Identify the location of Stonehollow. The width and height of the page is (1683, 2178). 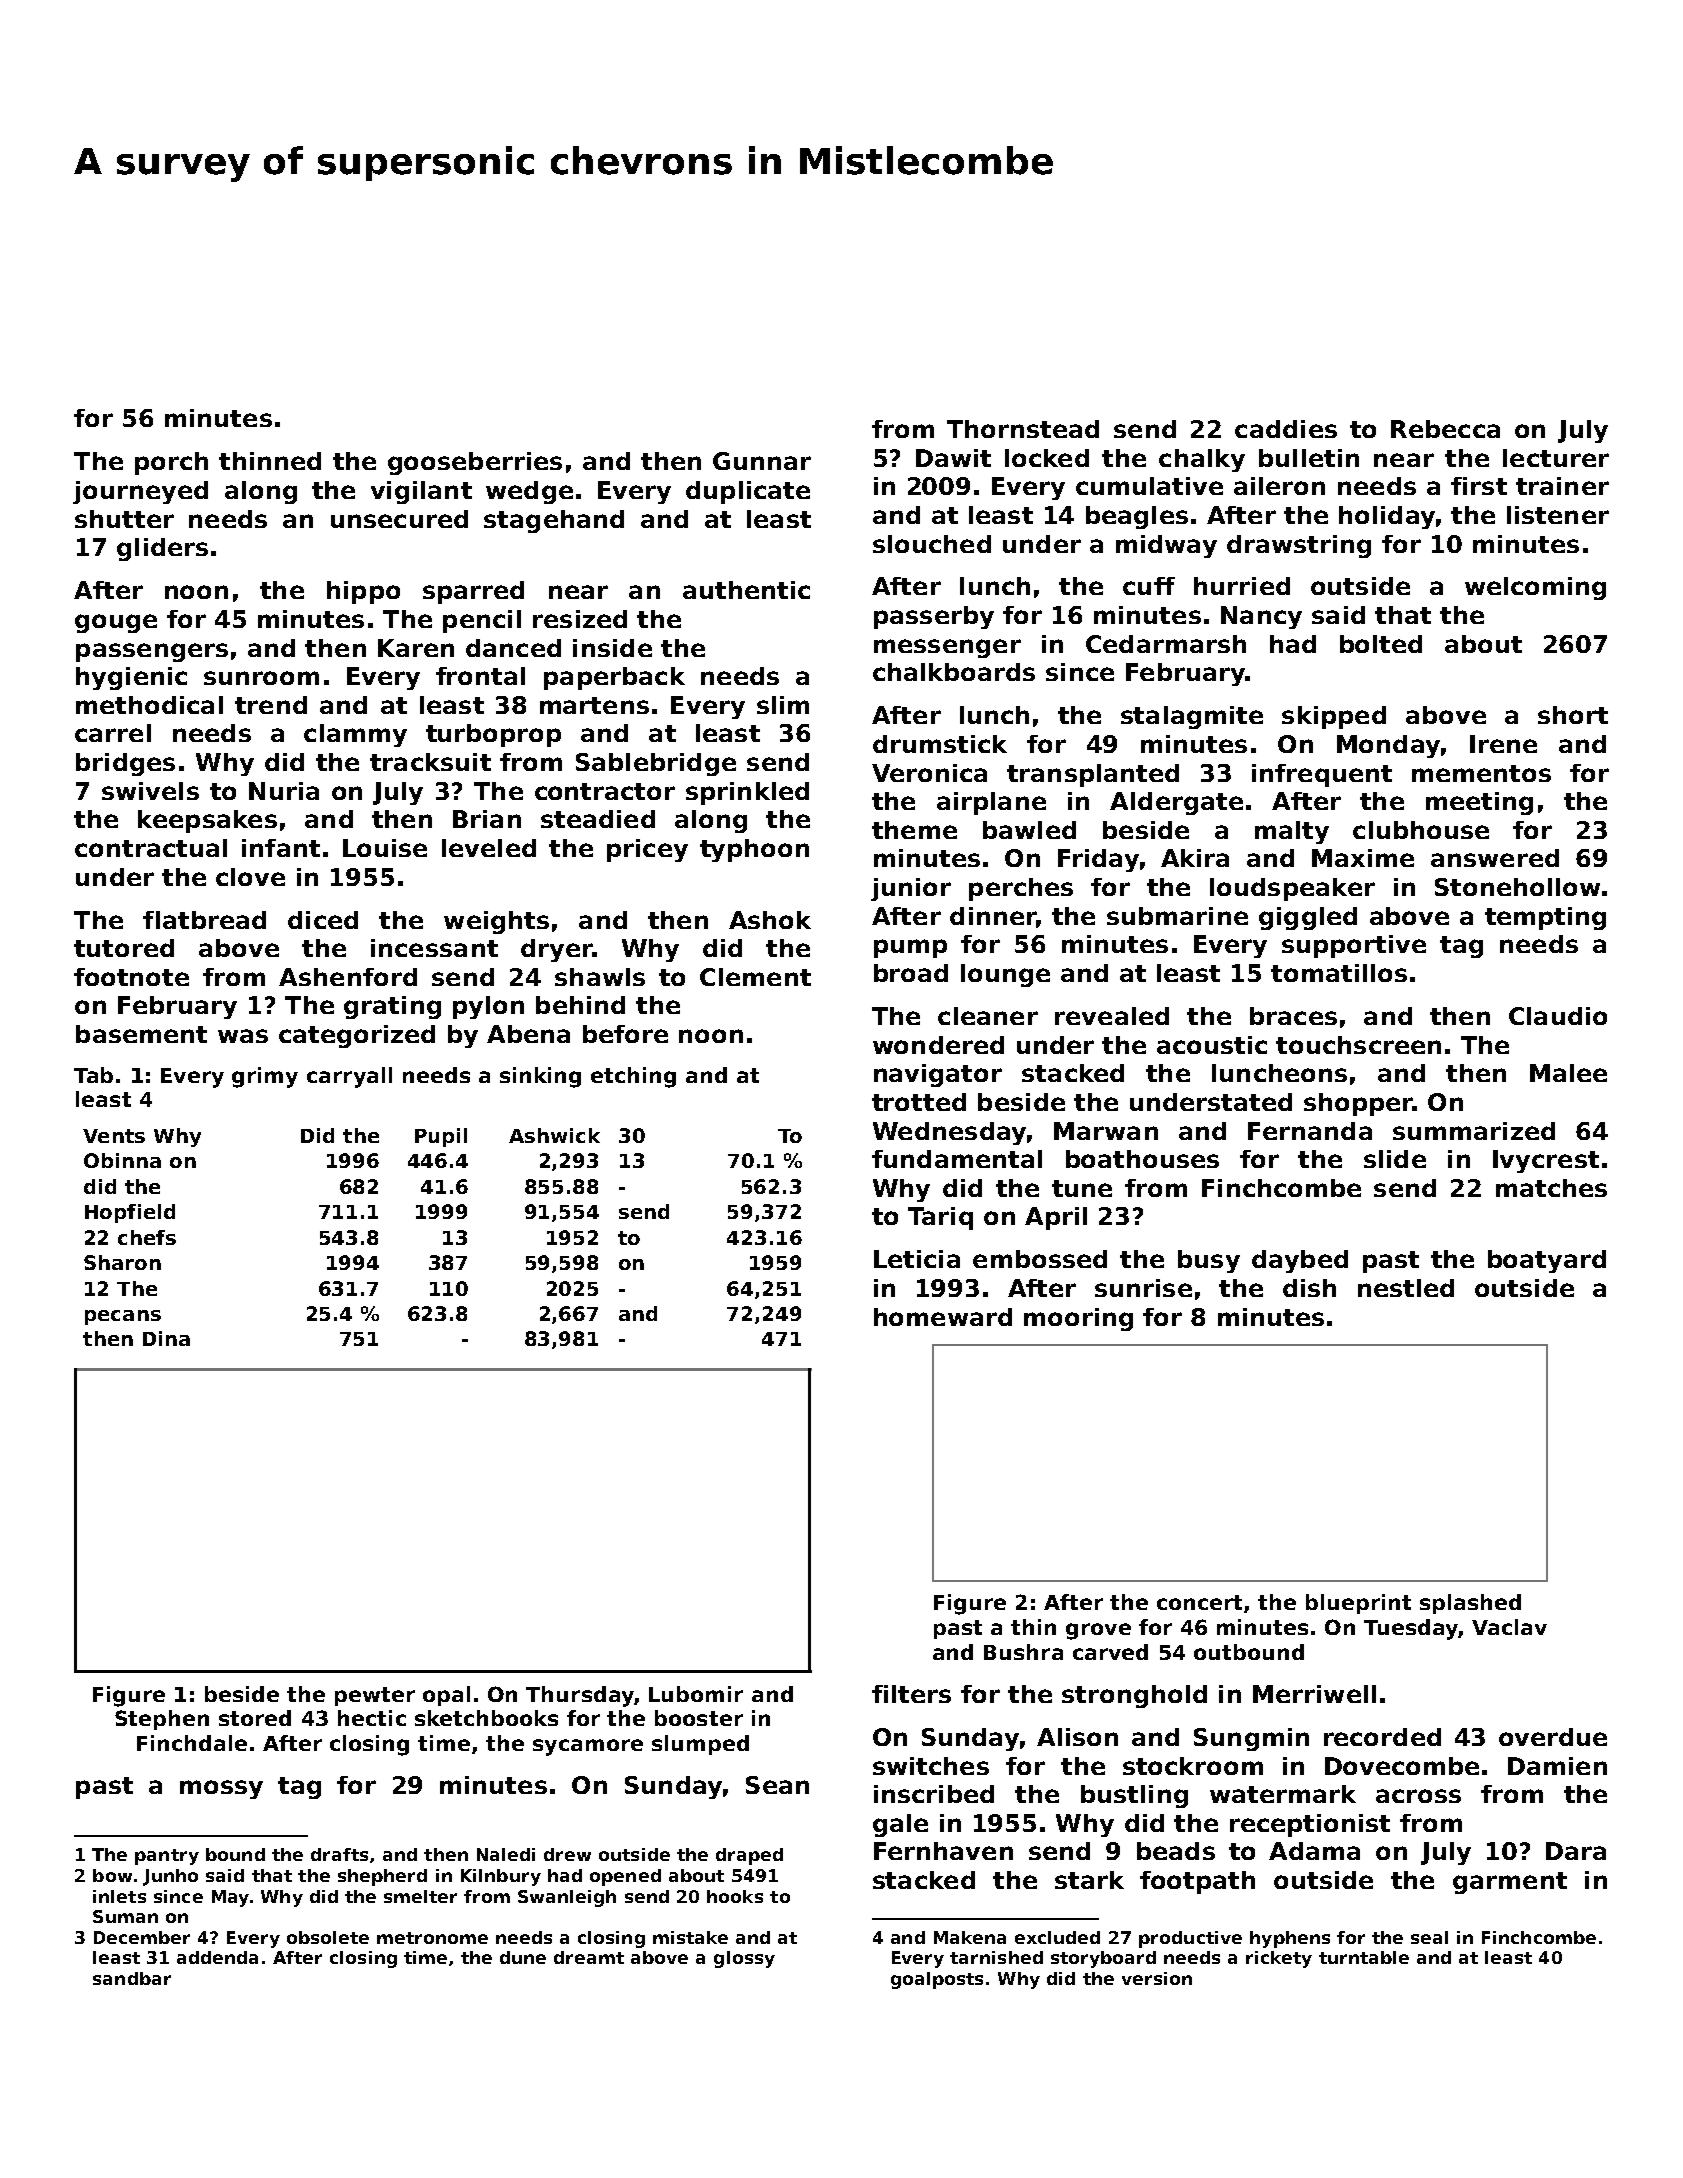
(1517, 887).
